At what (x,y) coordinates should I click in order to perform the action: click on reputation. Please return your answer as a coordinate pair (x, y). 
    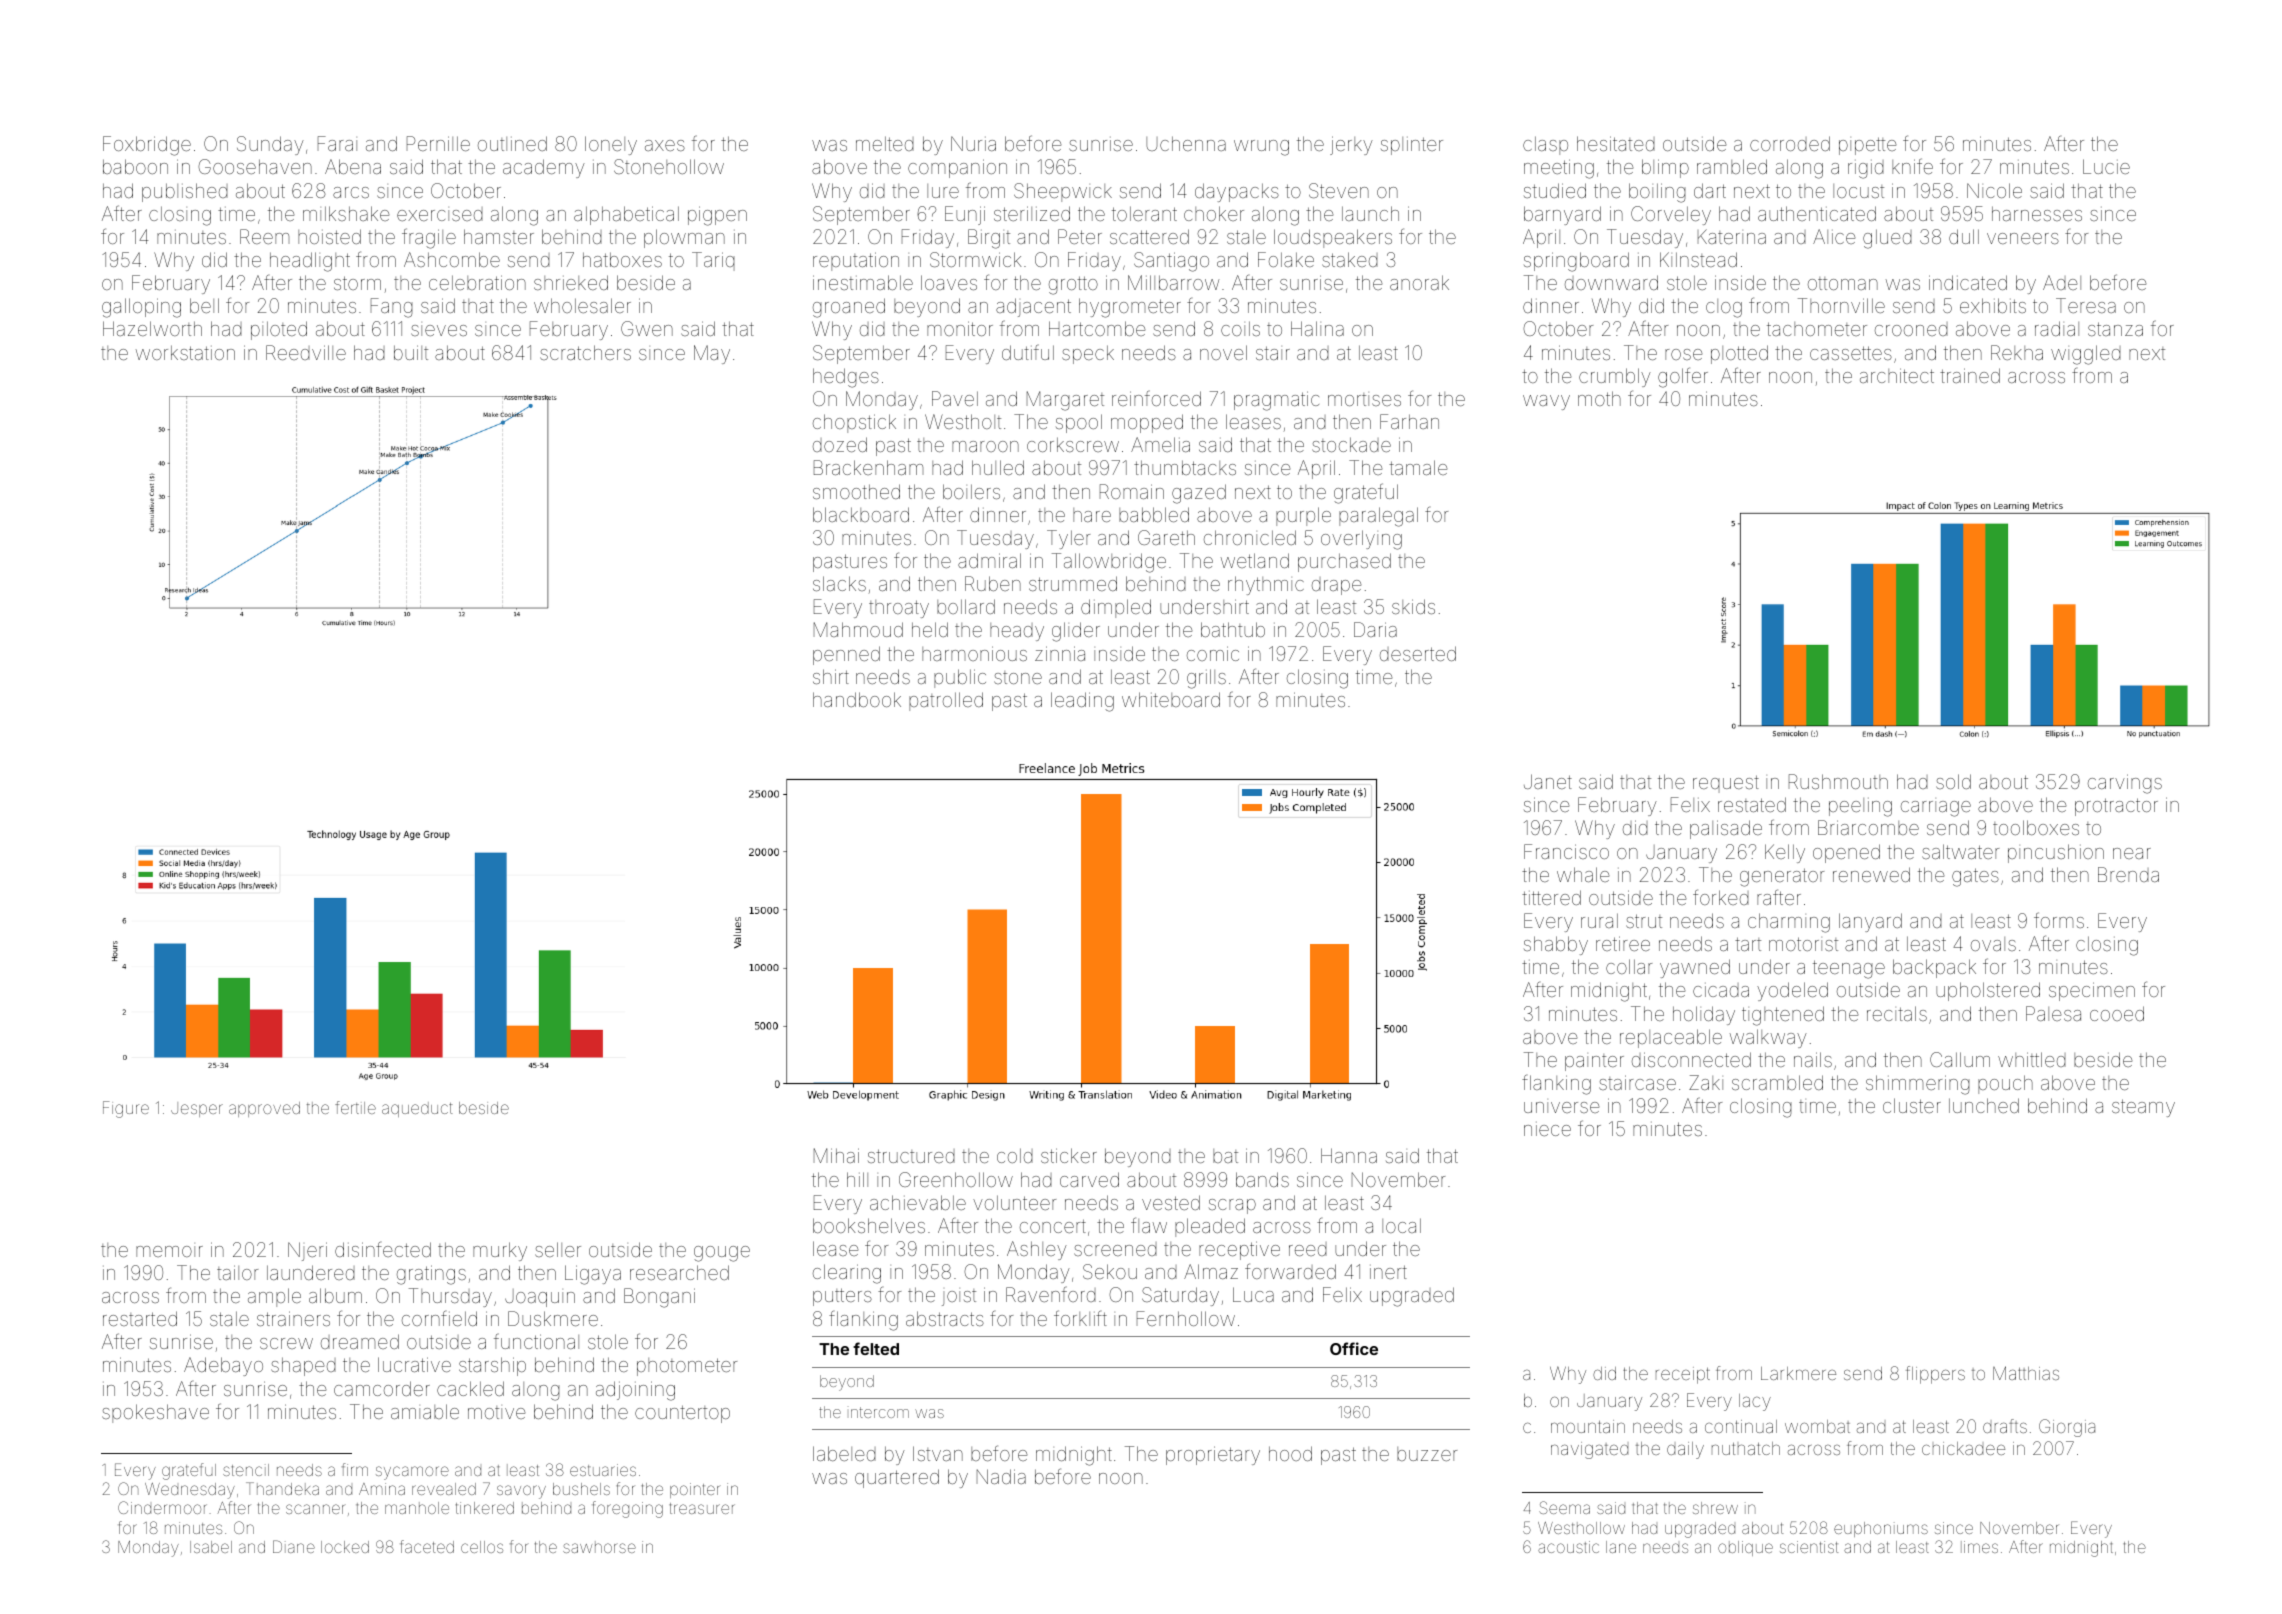
    Looking at the image, I should click on (856, 261).
